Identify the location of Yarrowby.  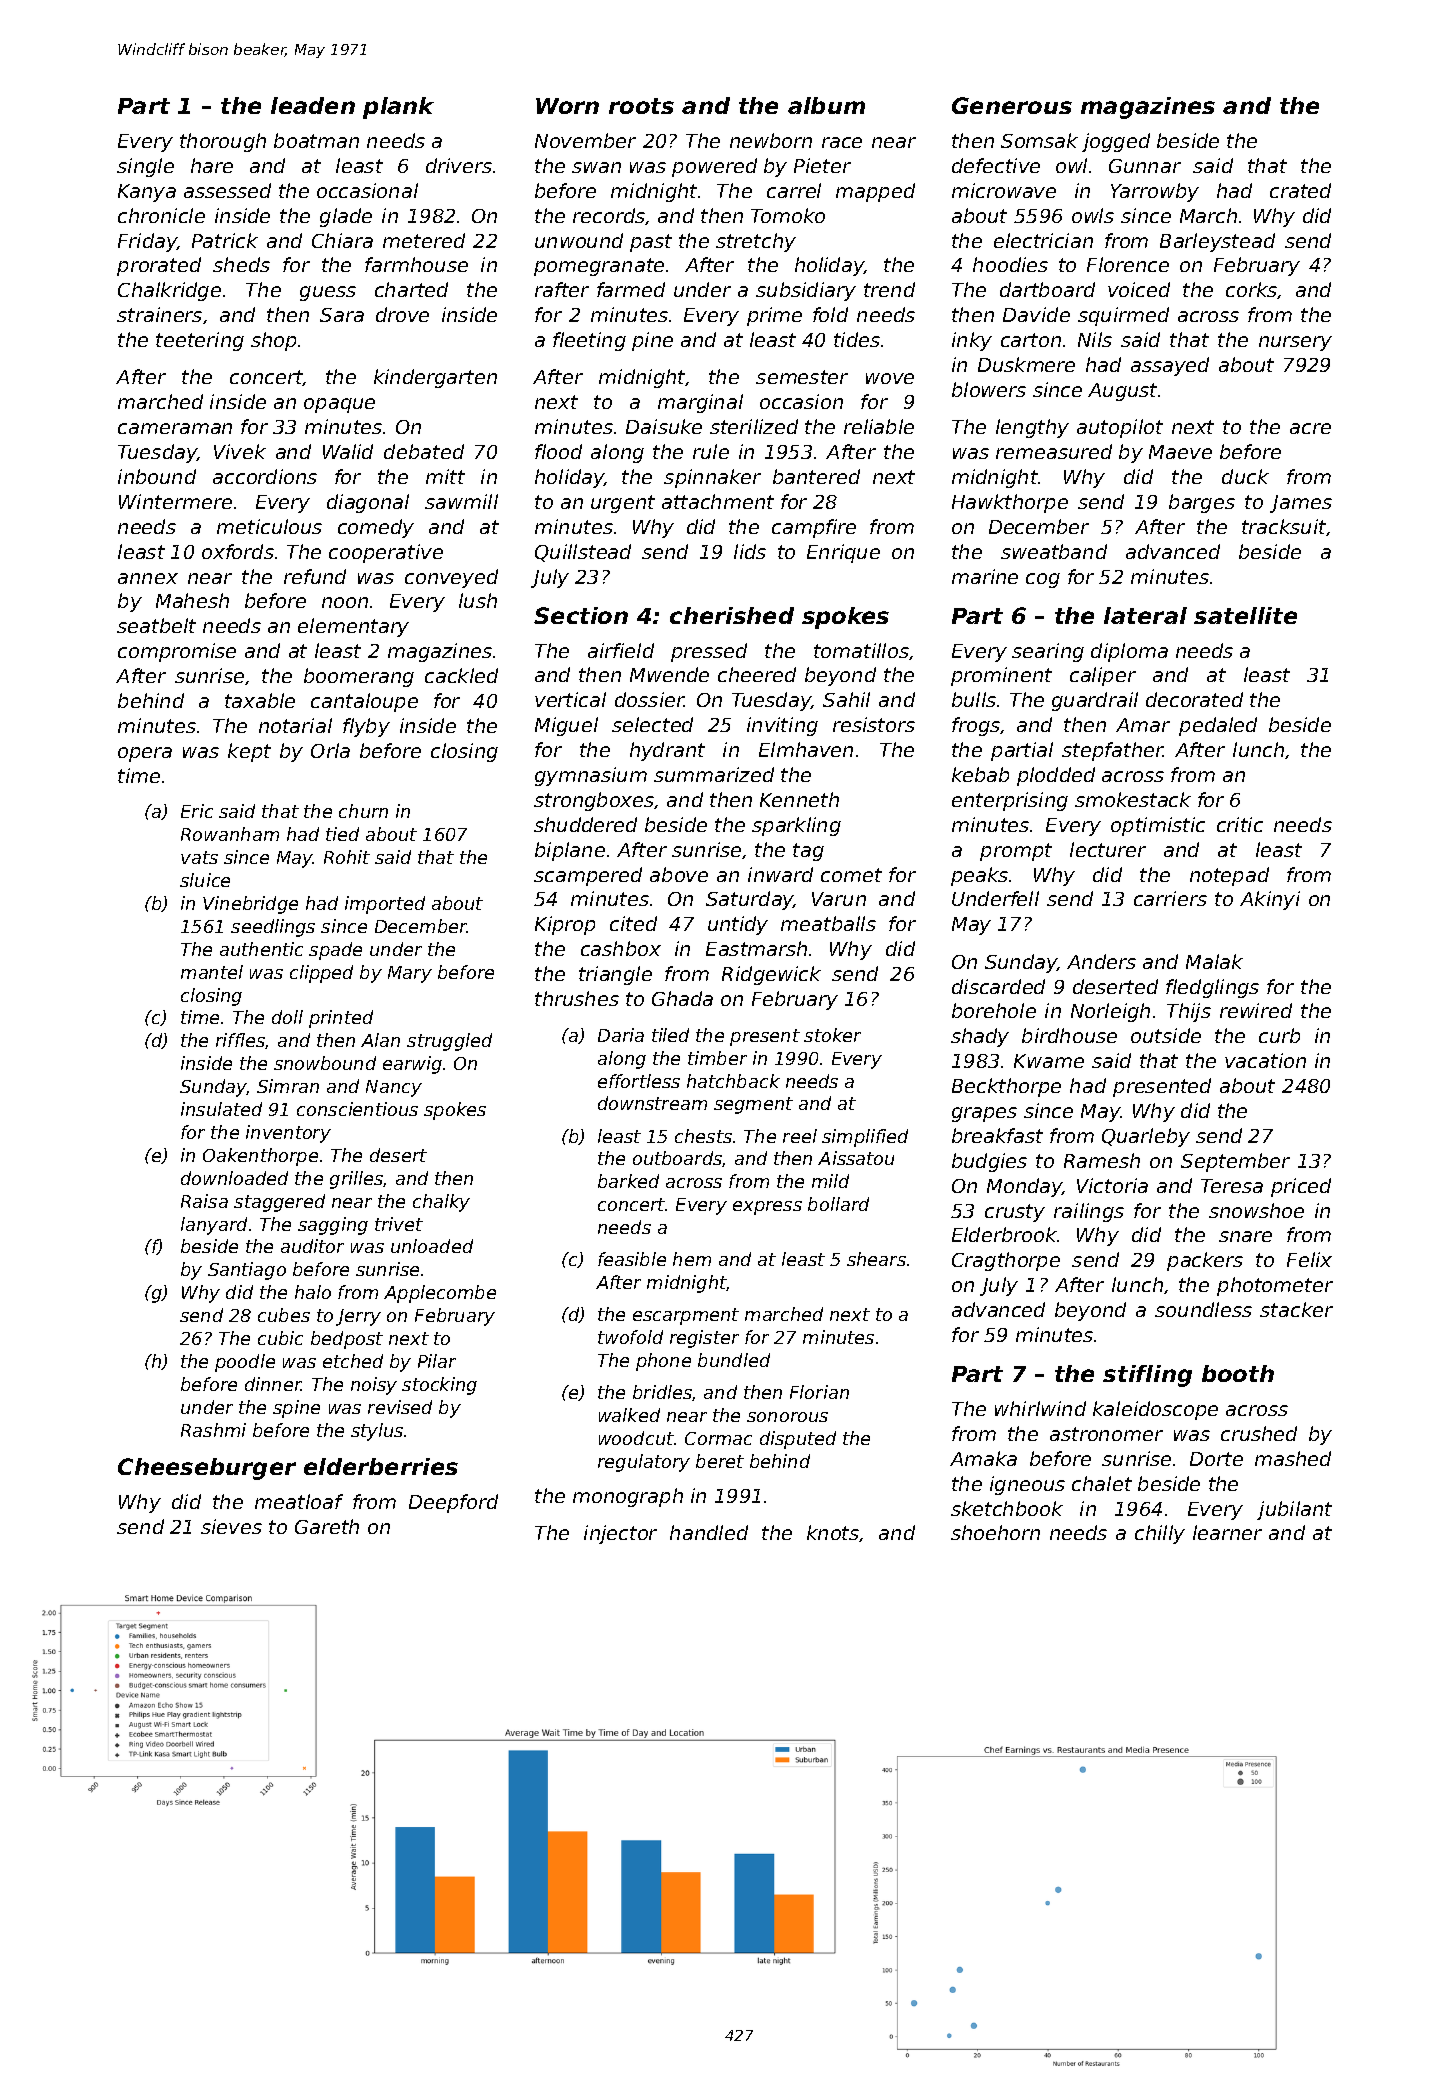
(1155, 192).
